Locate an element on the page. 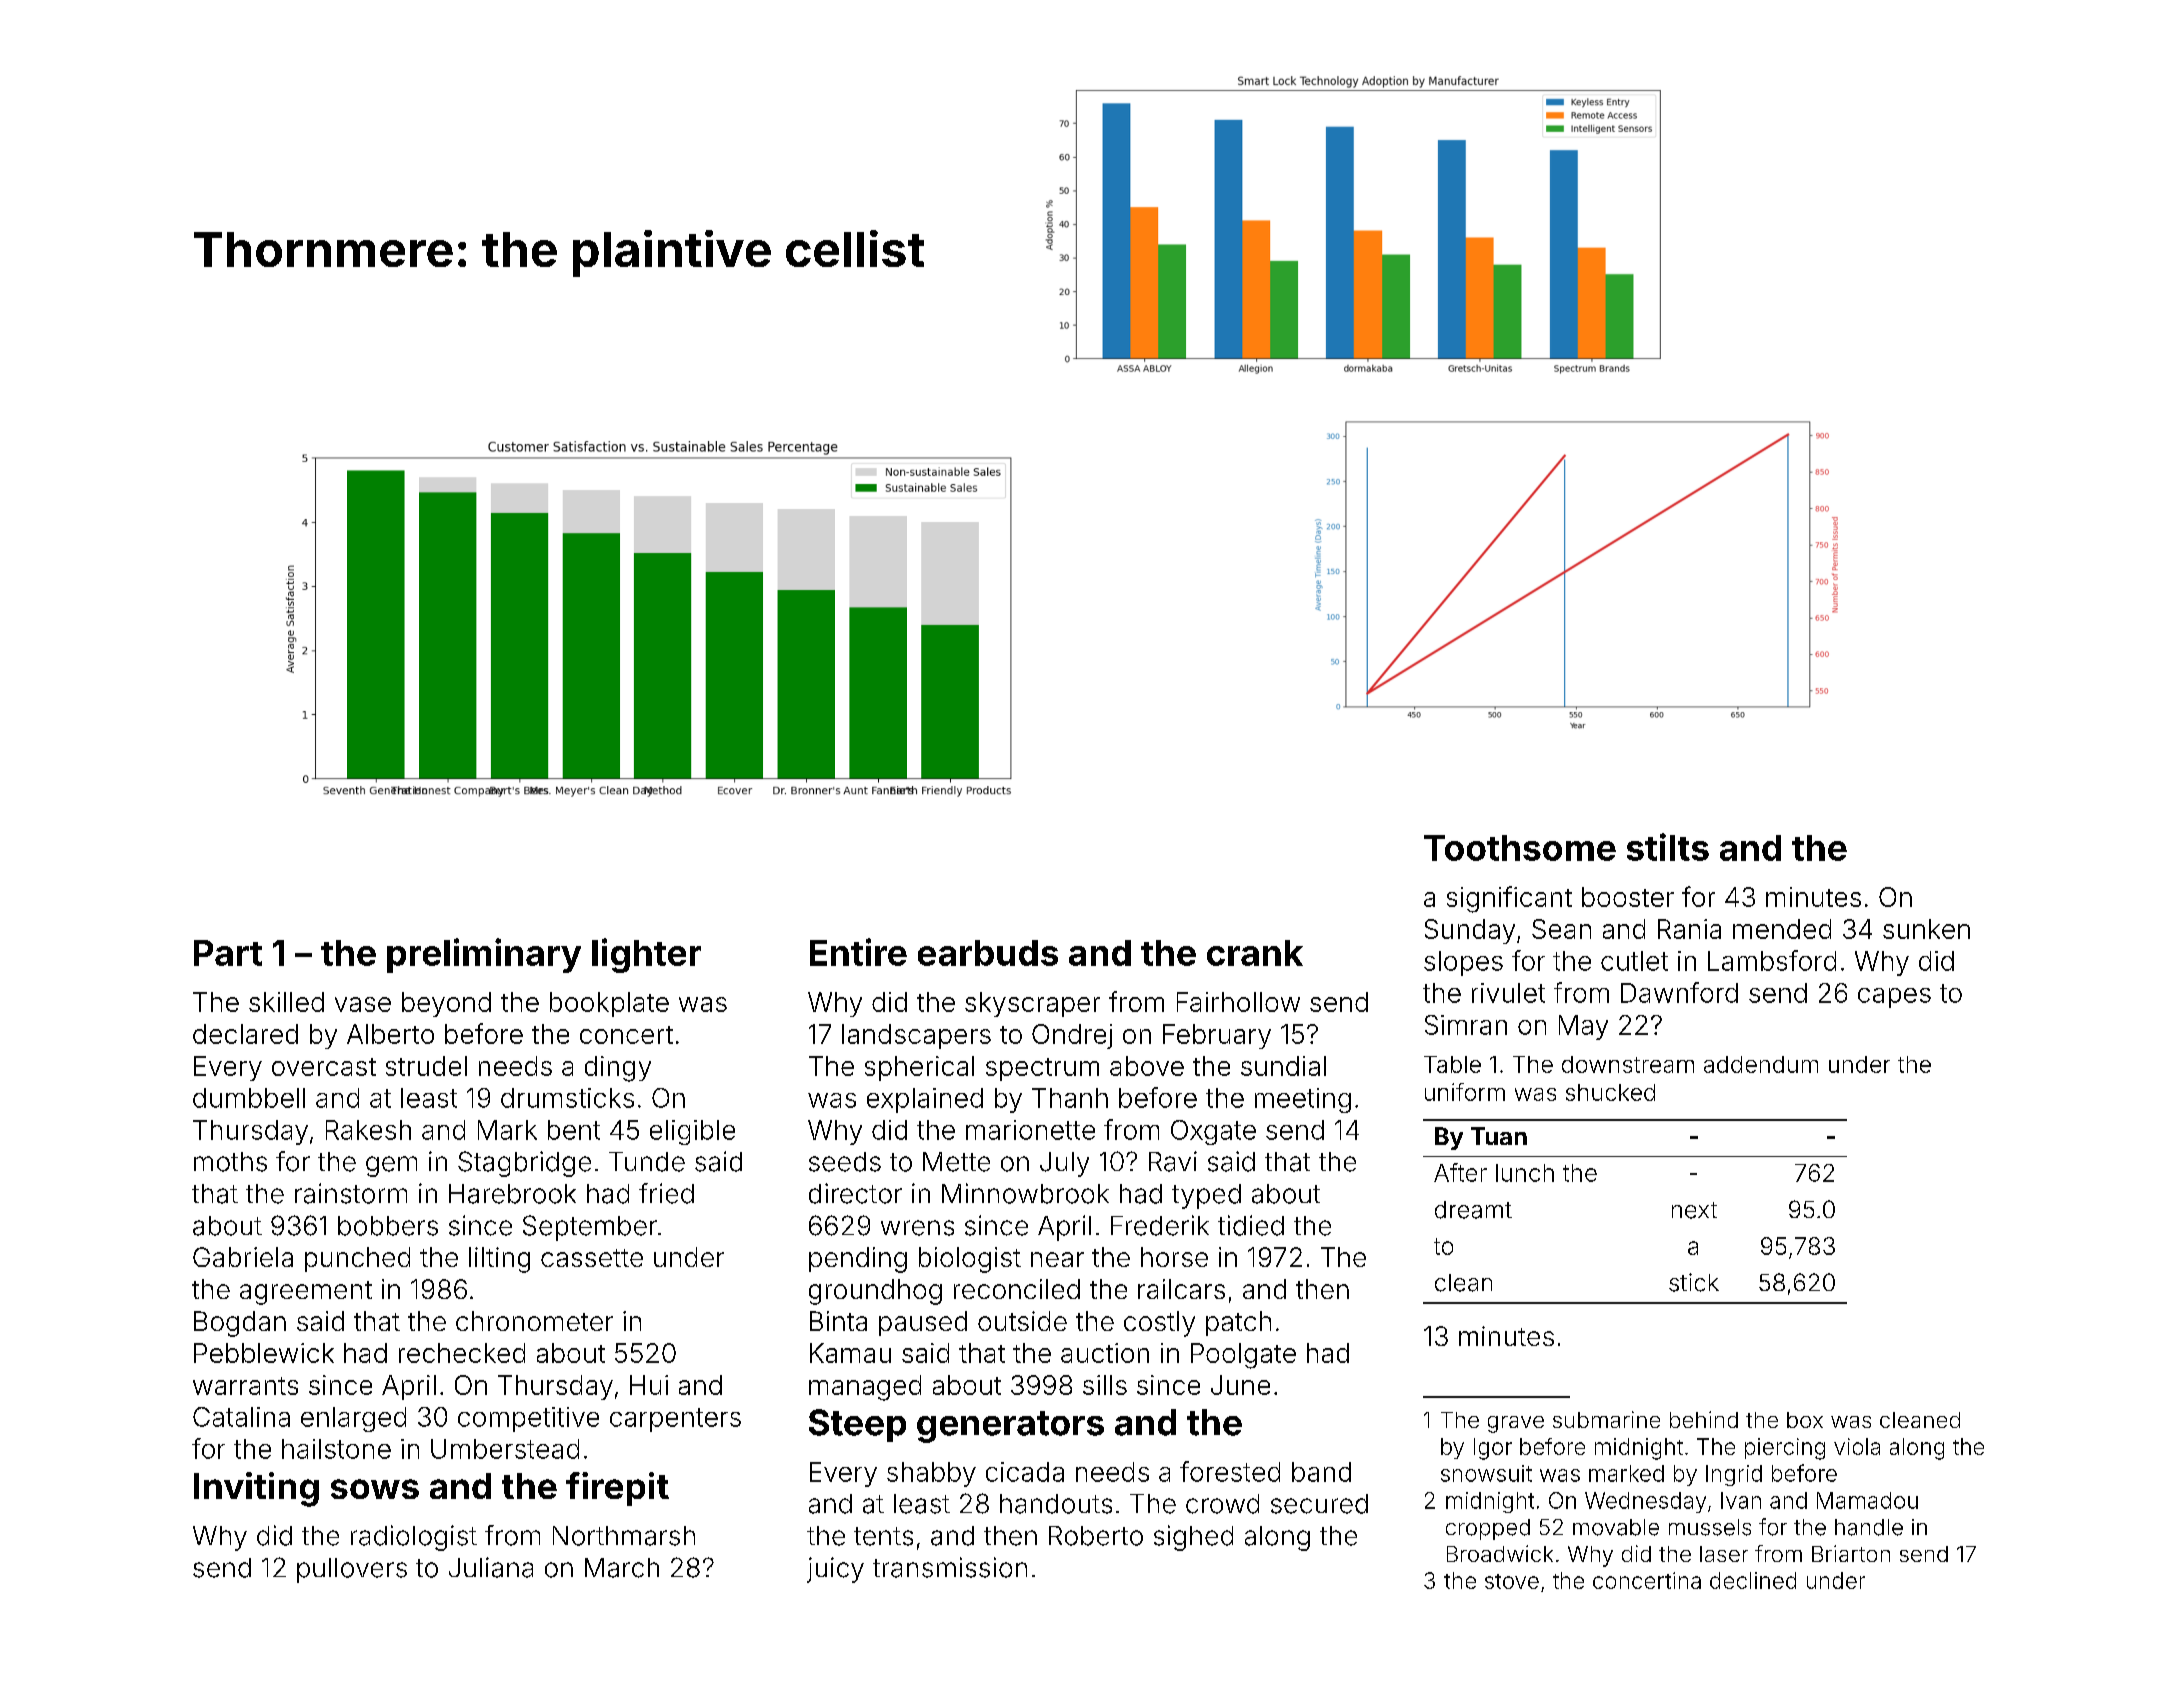  Juliana is located at coordinates (491, 1567).
